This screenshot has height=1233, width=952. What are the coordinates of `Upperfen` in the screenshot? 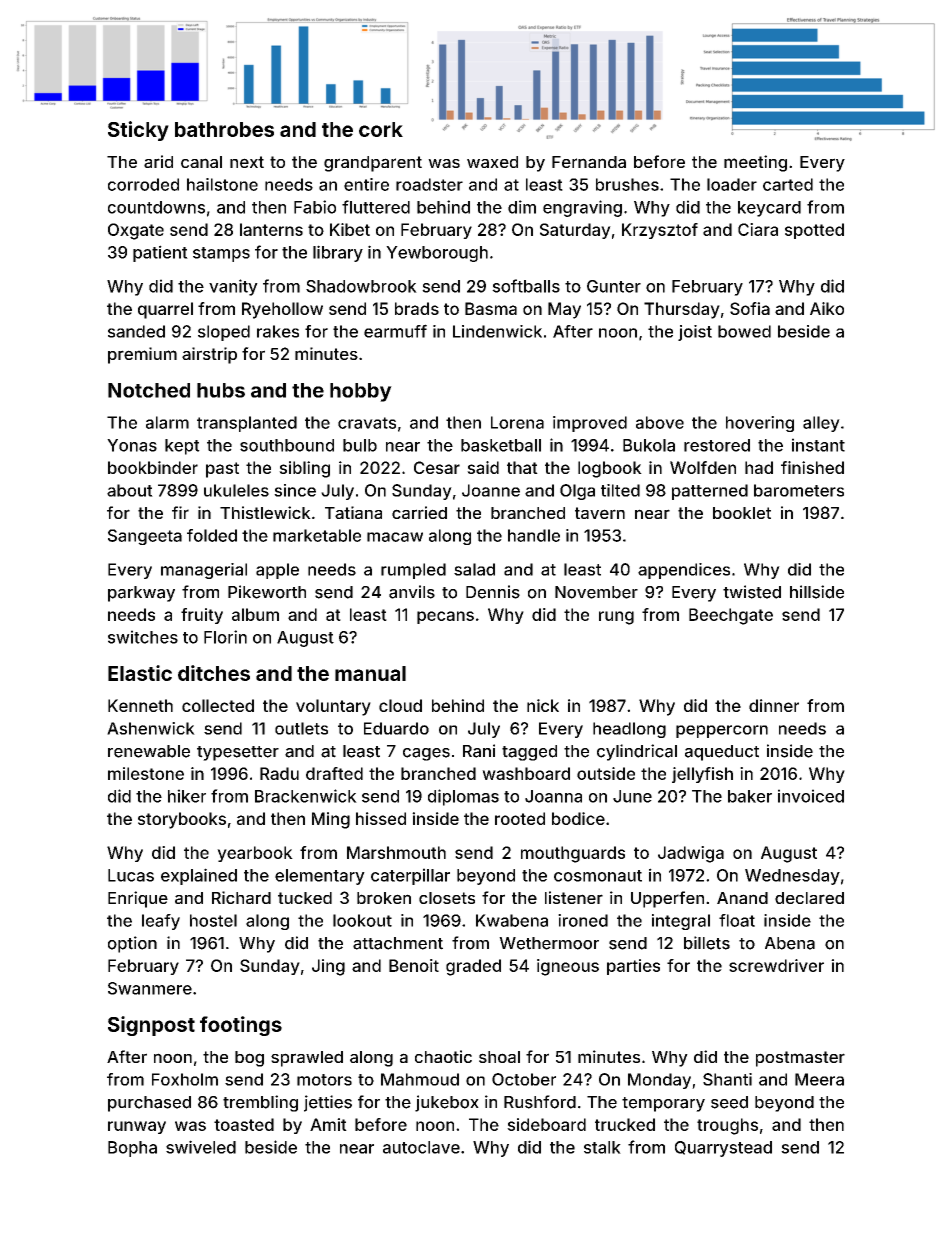 It's located at (667, 899).
